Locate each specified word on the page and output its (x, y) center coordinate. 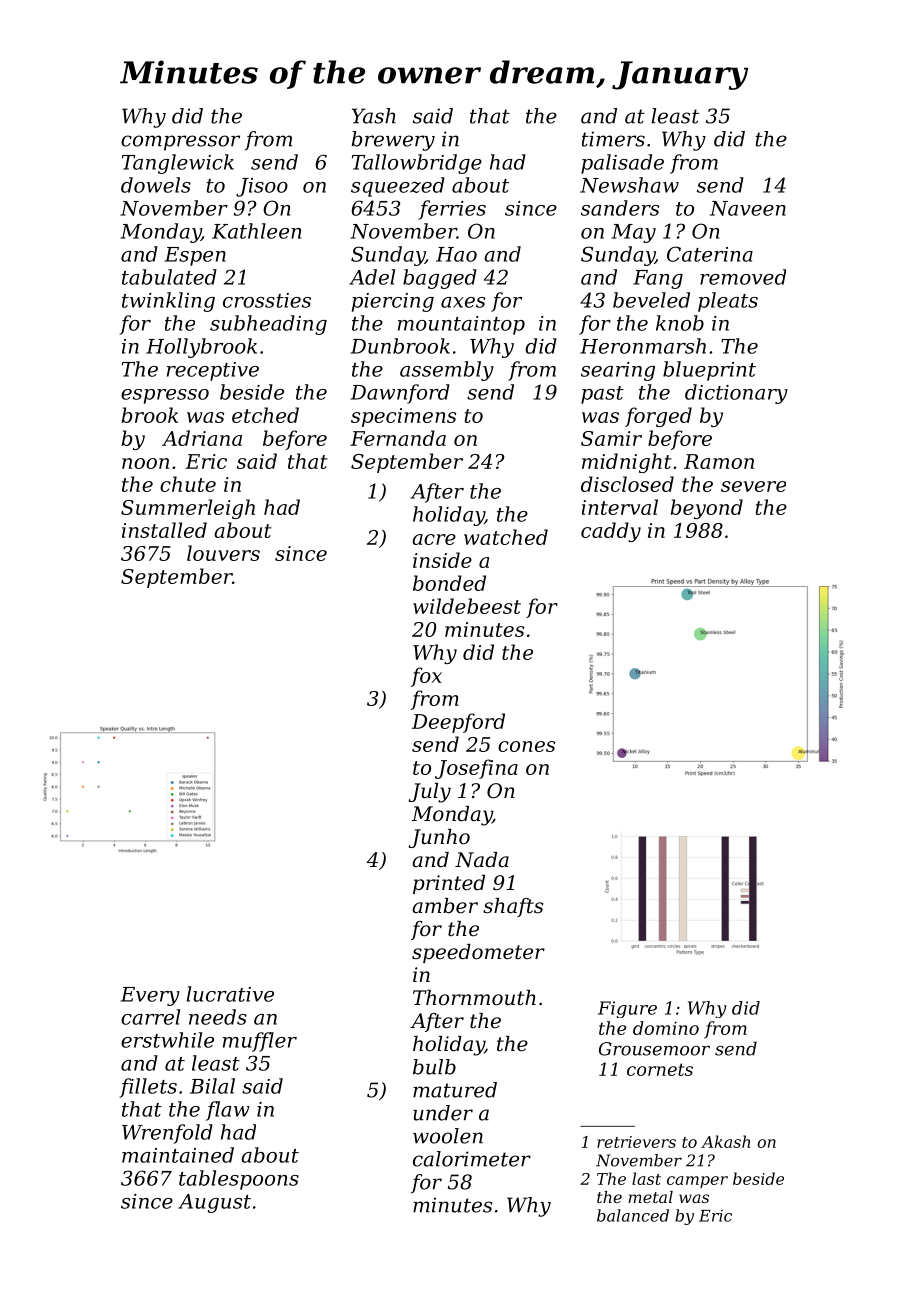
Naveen (748, 208)
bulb (434, 1067)
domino (666, 1028)
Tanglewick (178, 164)
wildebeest (467, 606)
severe (753, 486)
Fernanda (398, 438)
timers (613, 139)
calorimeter (472, 1159)
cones (526, 746)
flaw (228, 1111)
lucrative (230, 994)
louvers (223, 553)
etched (265, 415)
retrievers (636, 1142)
